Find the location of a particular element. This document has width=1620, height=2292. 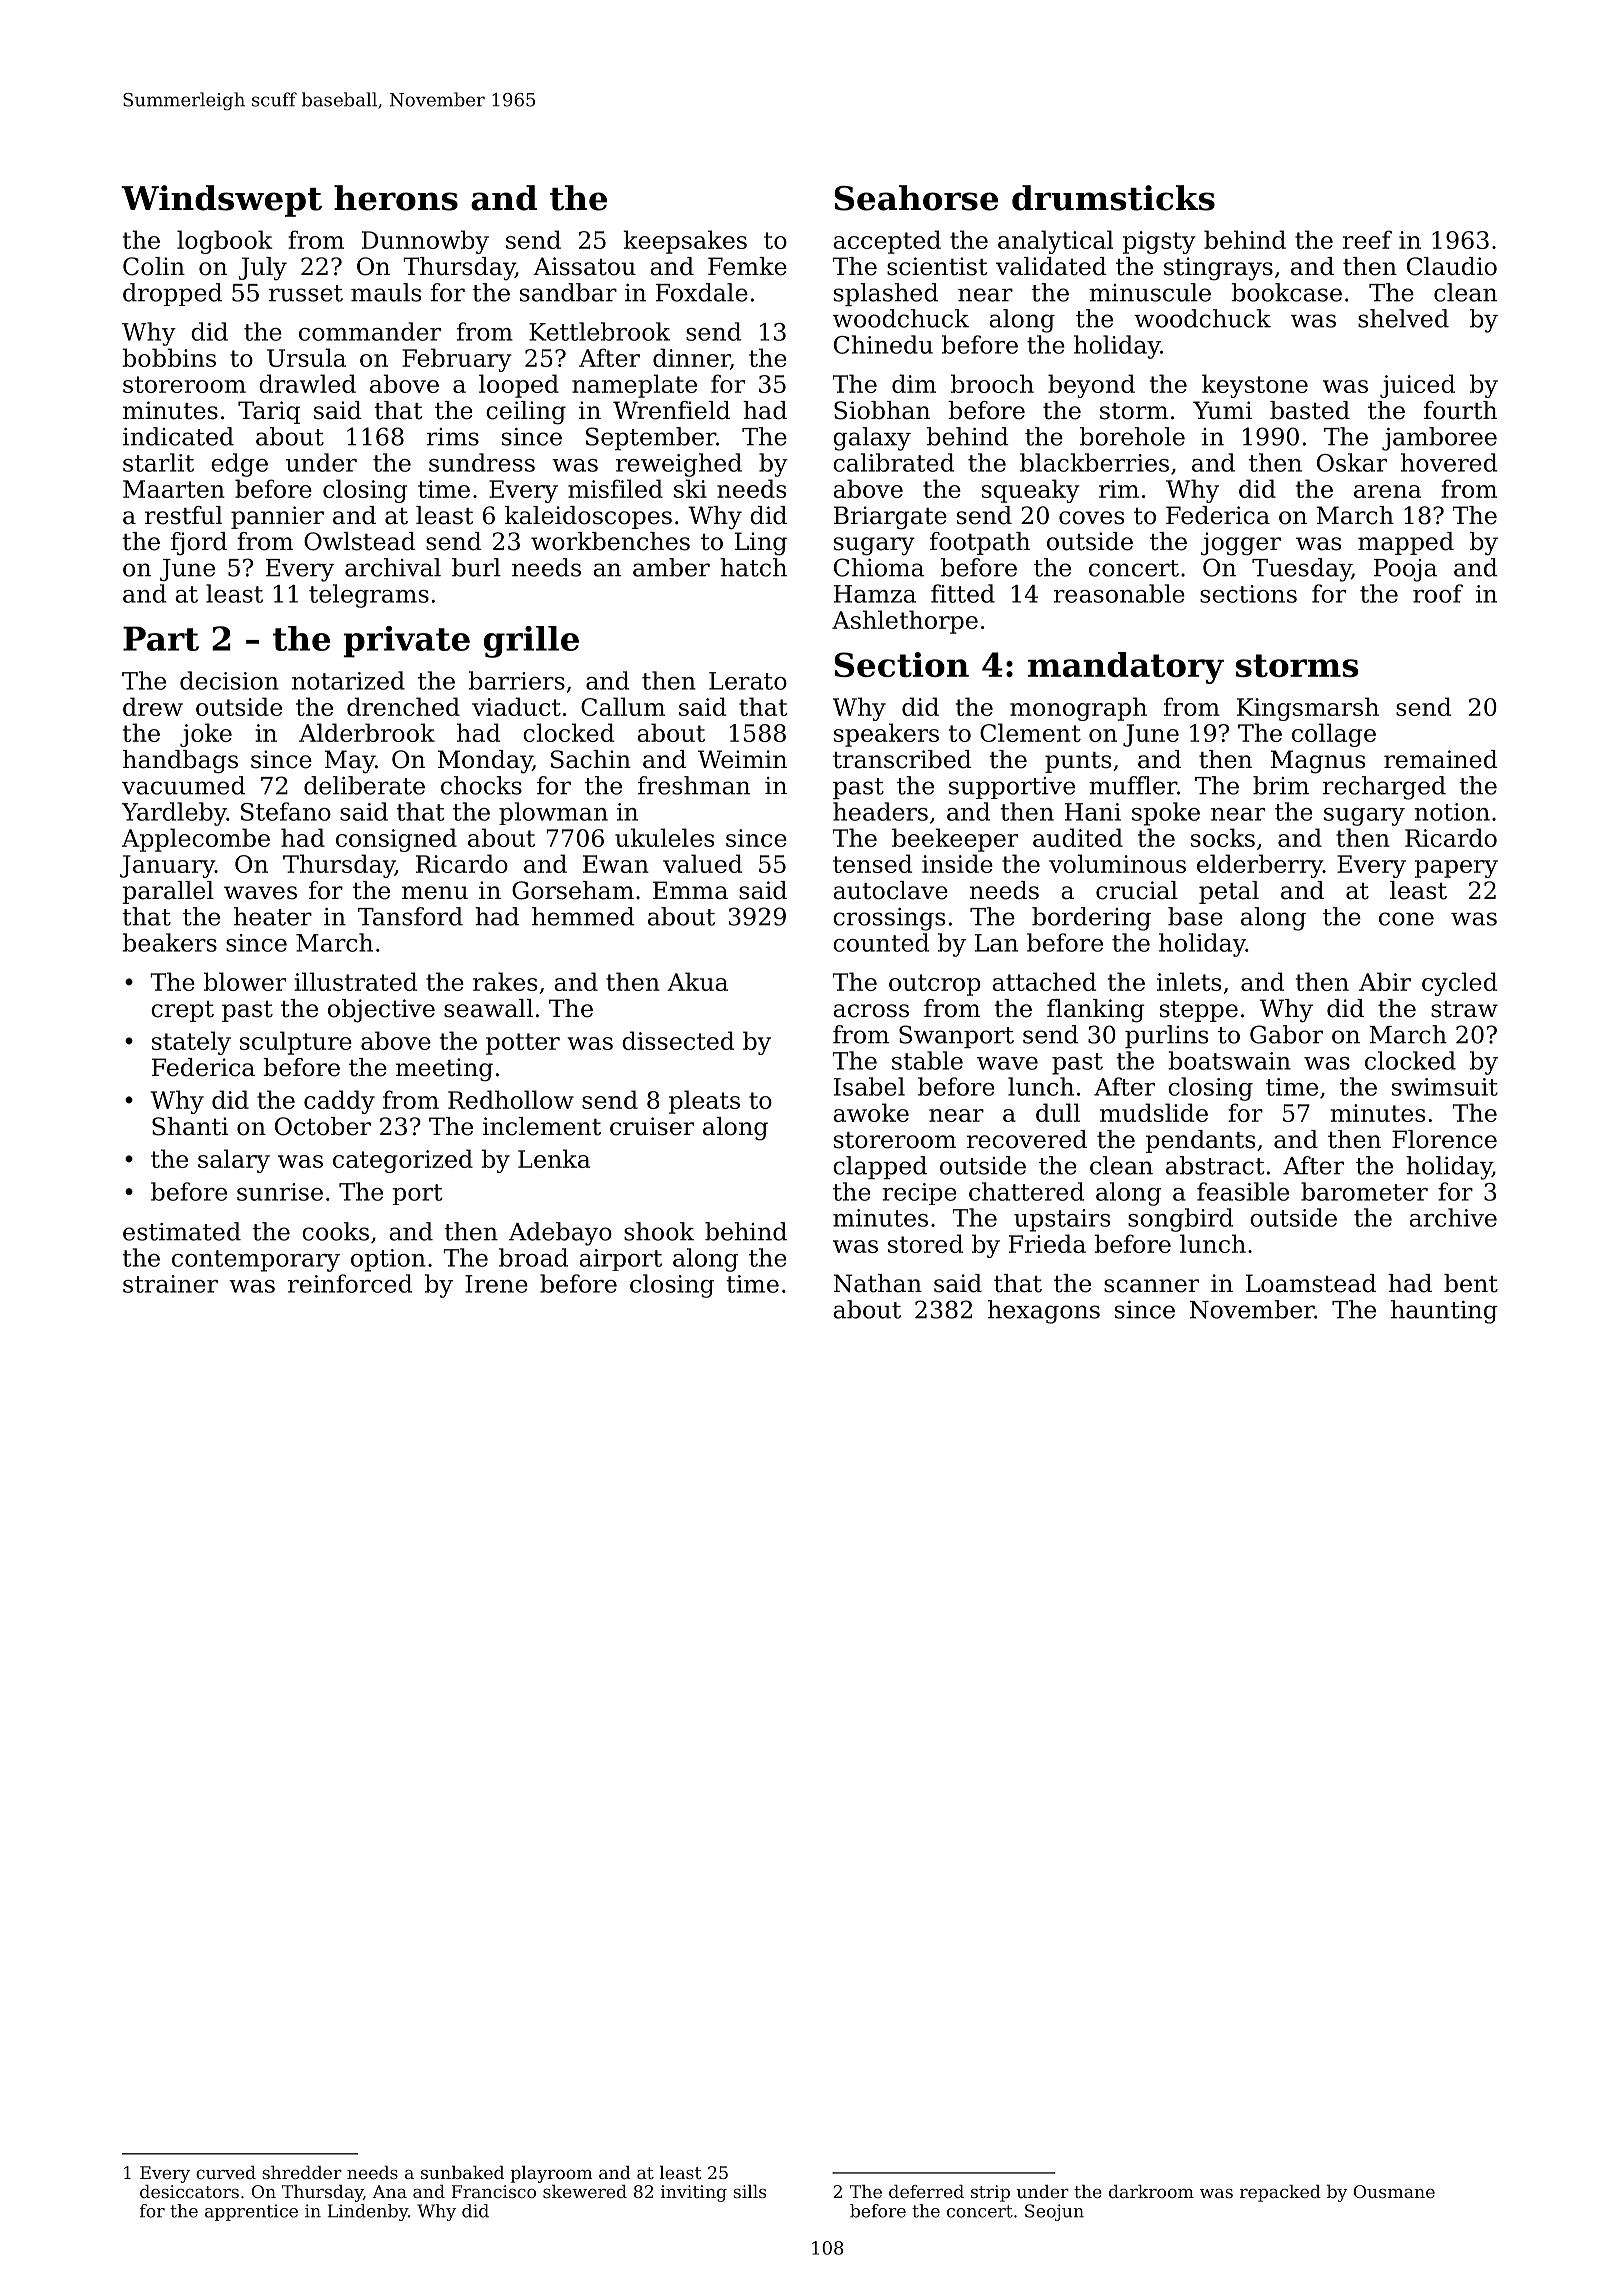

Ousmane is located at coordinates (1394, 2191).
